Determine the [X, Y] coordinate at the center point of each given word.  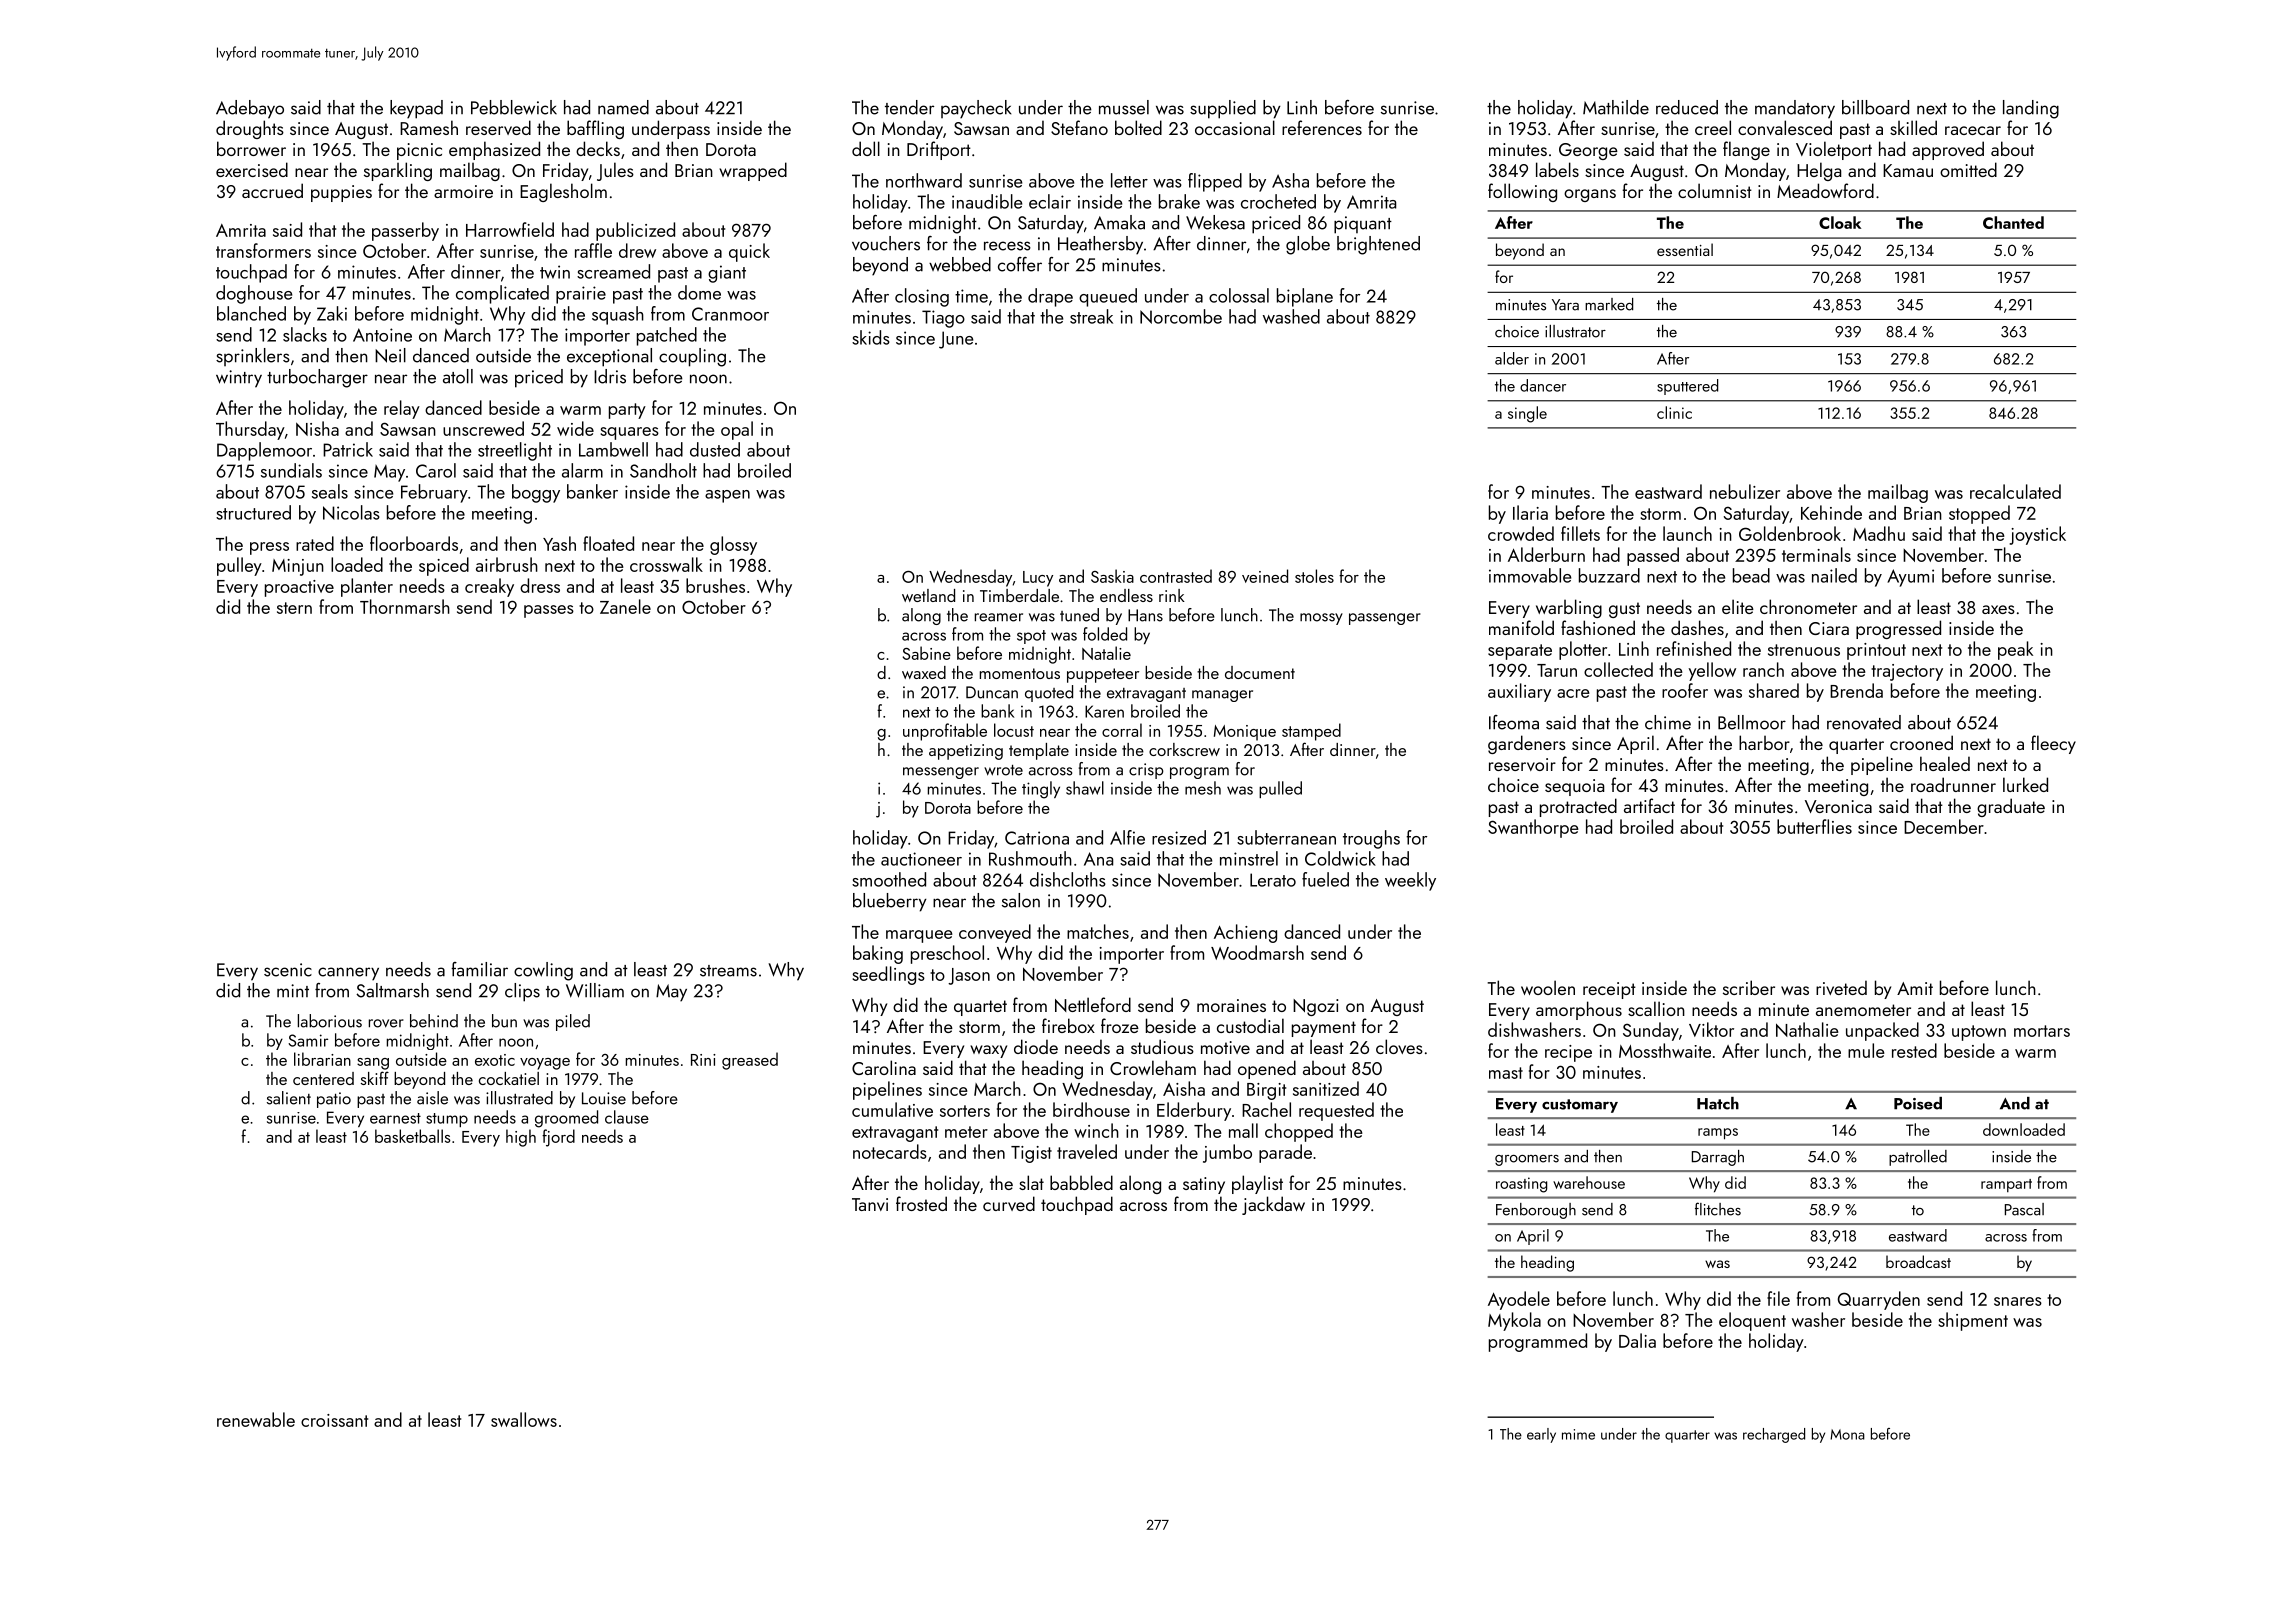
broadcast [1918, 1261]
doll [866, 148]
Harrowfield [510, 229]
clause [627, 1117]
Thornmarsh [405, 606]
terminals [1816, 554]
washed [1291, 316]
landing [2031, 109]
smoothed [889, 879]
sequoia [1574, 787]
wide [575, 428]
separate [1520, 652]
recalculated [2015, 491]
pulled [1280, 789]
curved [1009, 1203]
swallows [524, 1419]
